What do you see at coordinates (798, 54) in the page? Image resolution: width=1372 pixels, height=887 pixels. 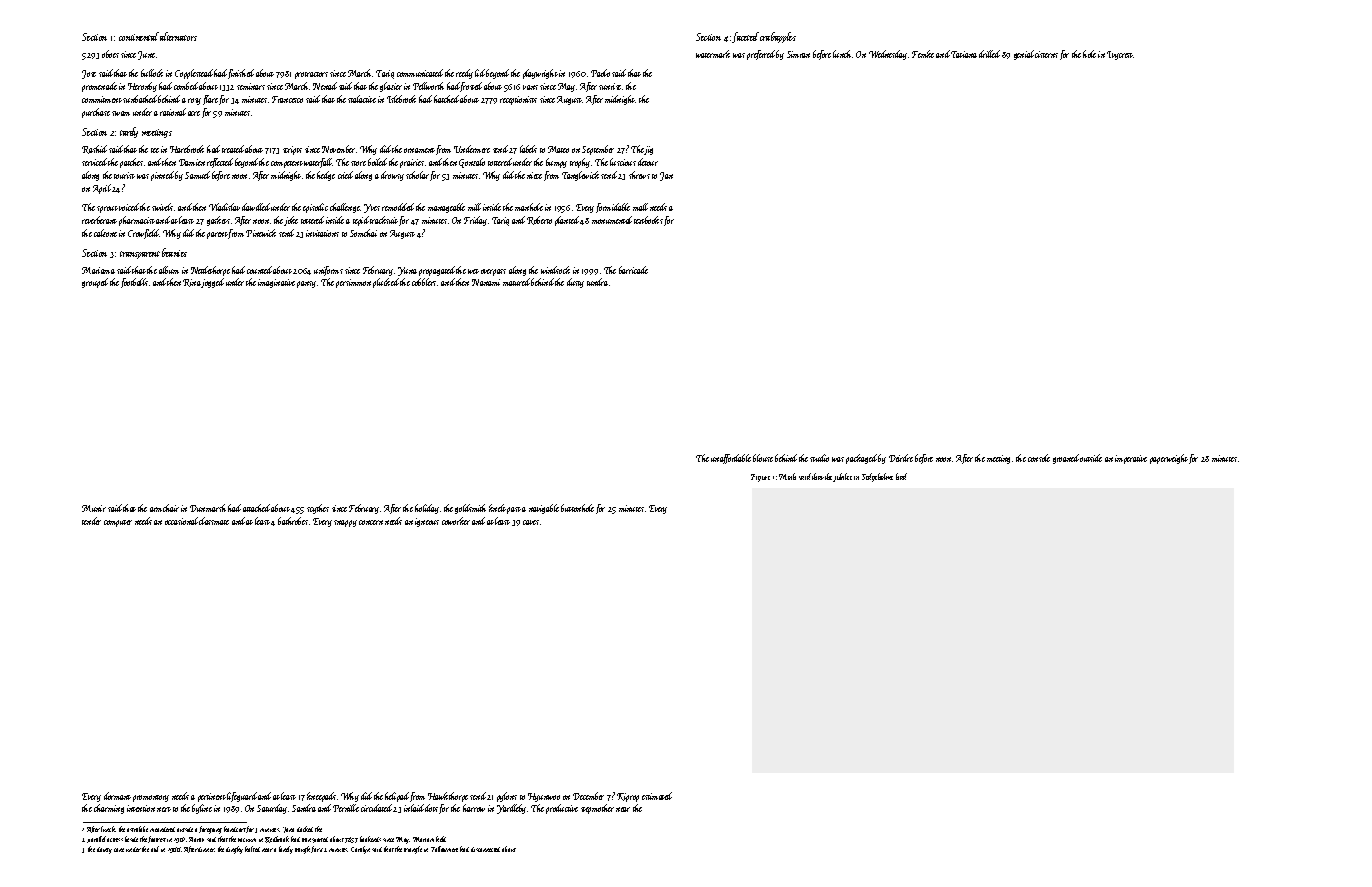 I see `Simran` at bounding box center [798, 54].
